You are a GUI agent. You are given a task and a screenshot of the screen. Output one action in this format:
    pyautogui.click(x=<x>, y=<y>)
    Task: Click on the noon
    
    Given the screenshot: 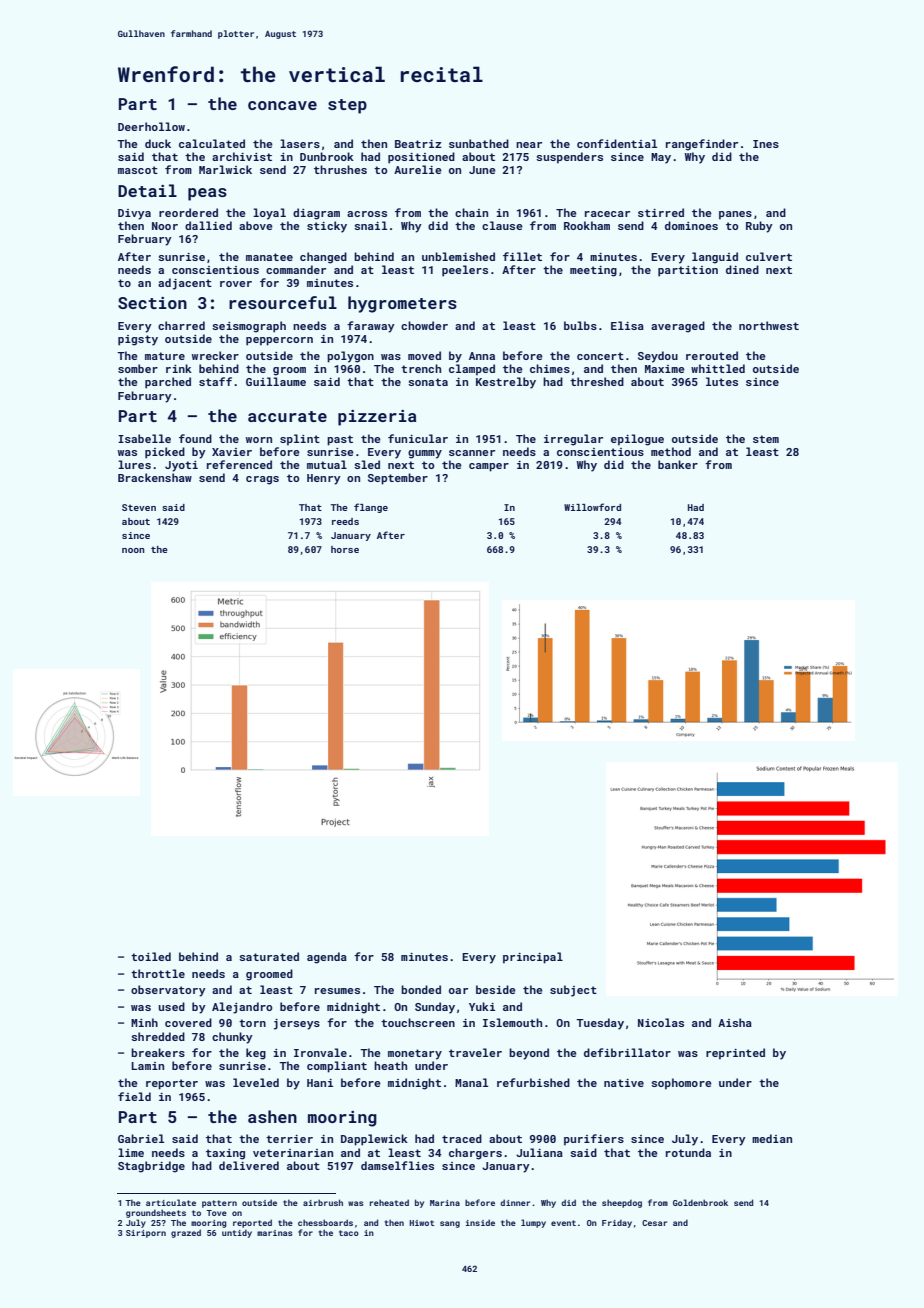 What is the action you would take?
    pyautogui.click(x=133, y=550)
